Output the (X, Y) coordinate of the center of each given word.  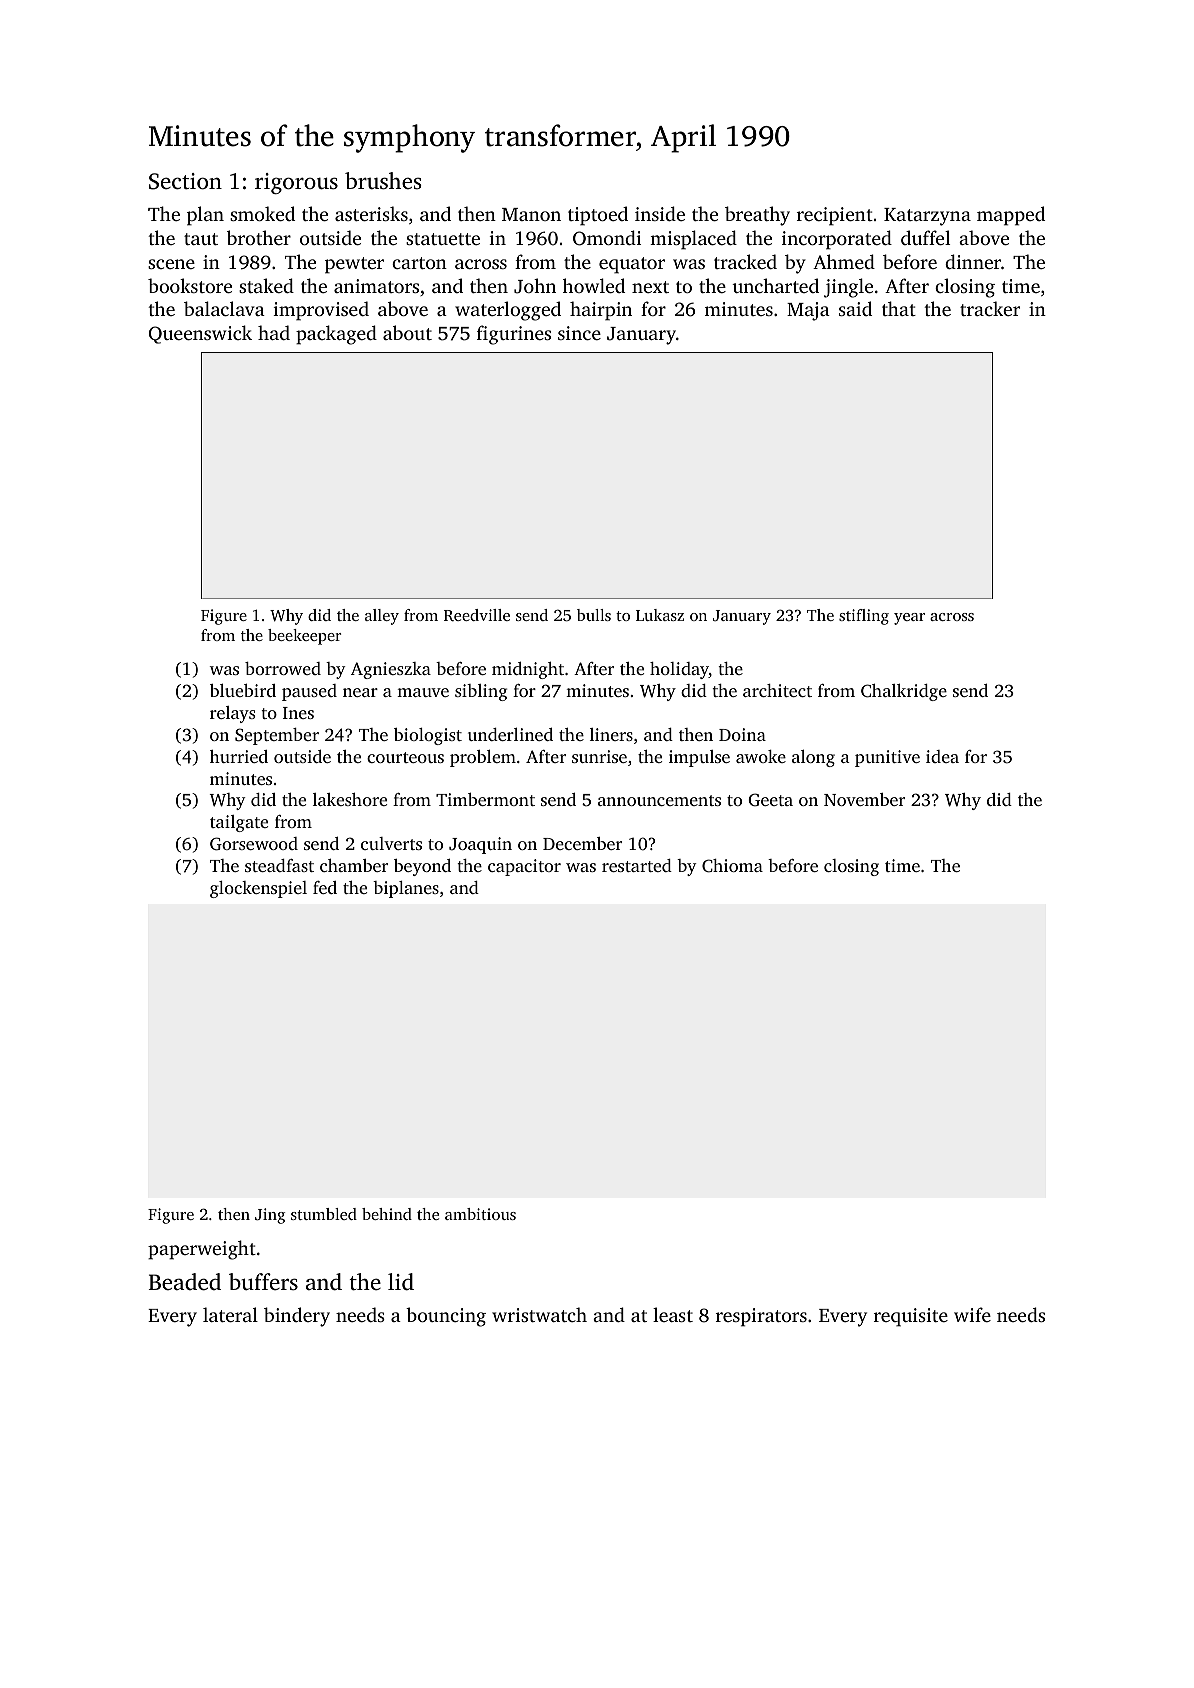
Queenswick (200, 334)
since (579, 333)
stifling (864, 617)
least (673, 1314)
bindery (297, 1317)
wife (972, 1314)
